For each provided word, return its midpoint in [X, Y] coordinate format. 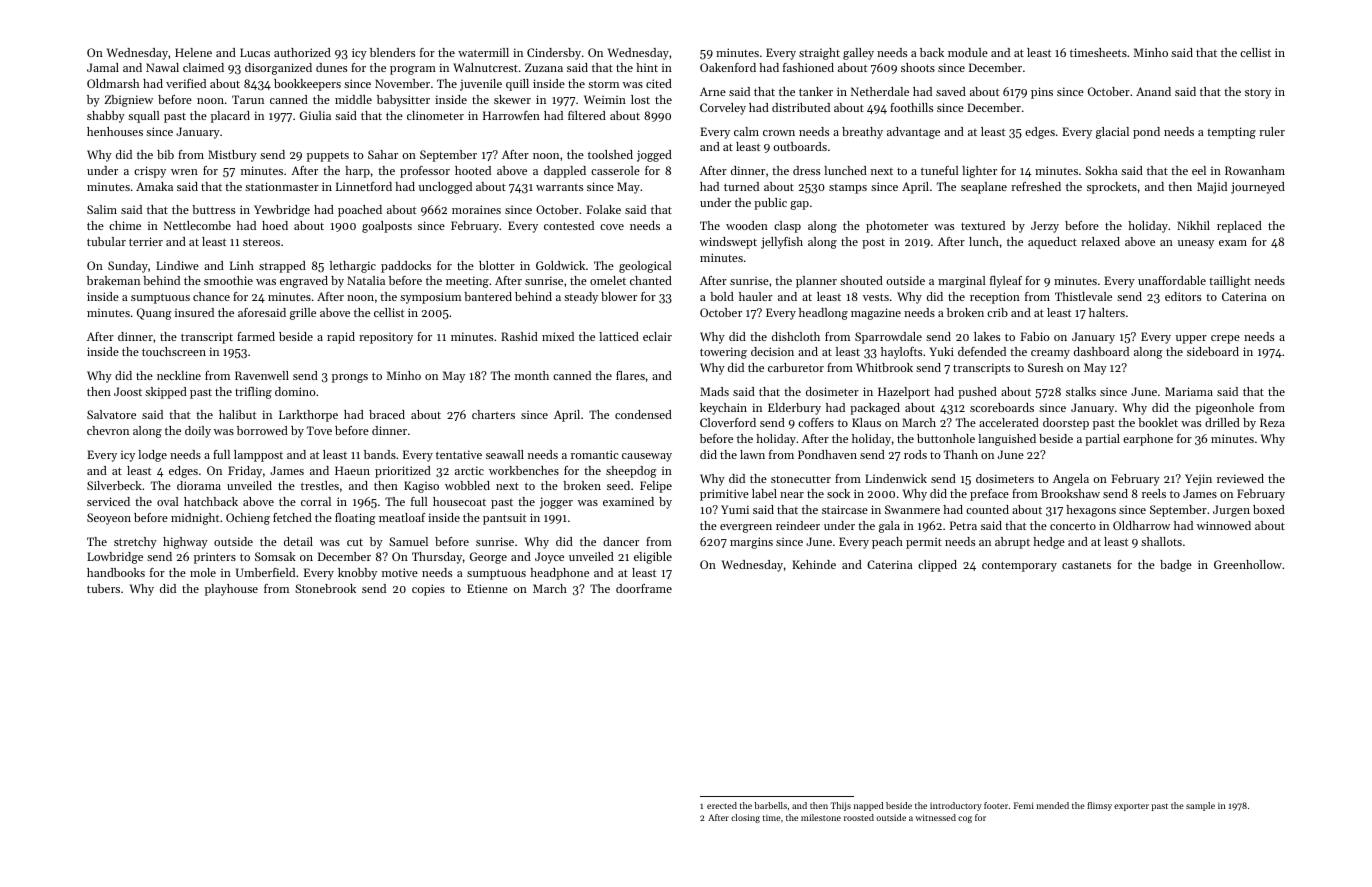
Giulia [315, 115]
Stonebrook [325, 588]
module [968, 52]
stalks [1081, 391]
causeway [647, 457]
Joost [128, 391]
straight [819, 54]
